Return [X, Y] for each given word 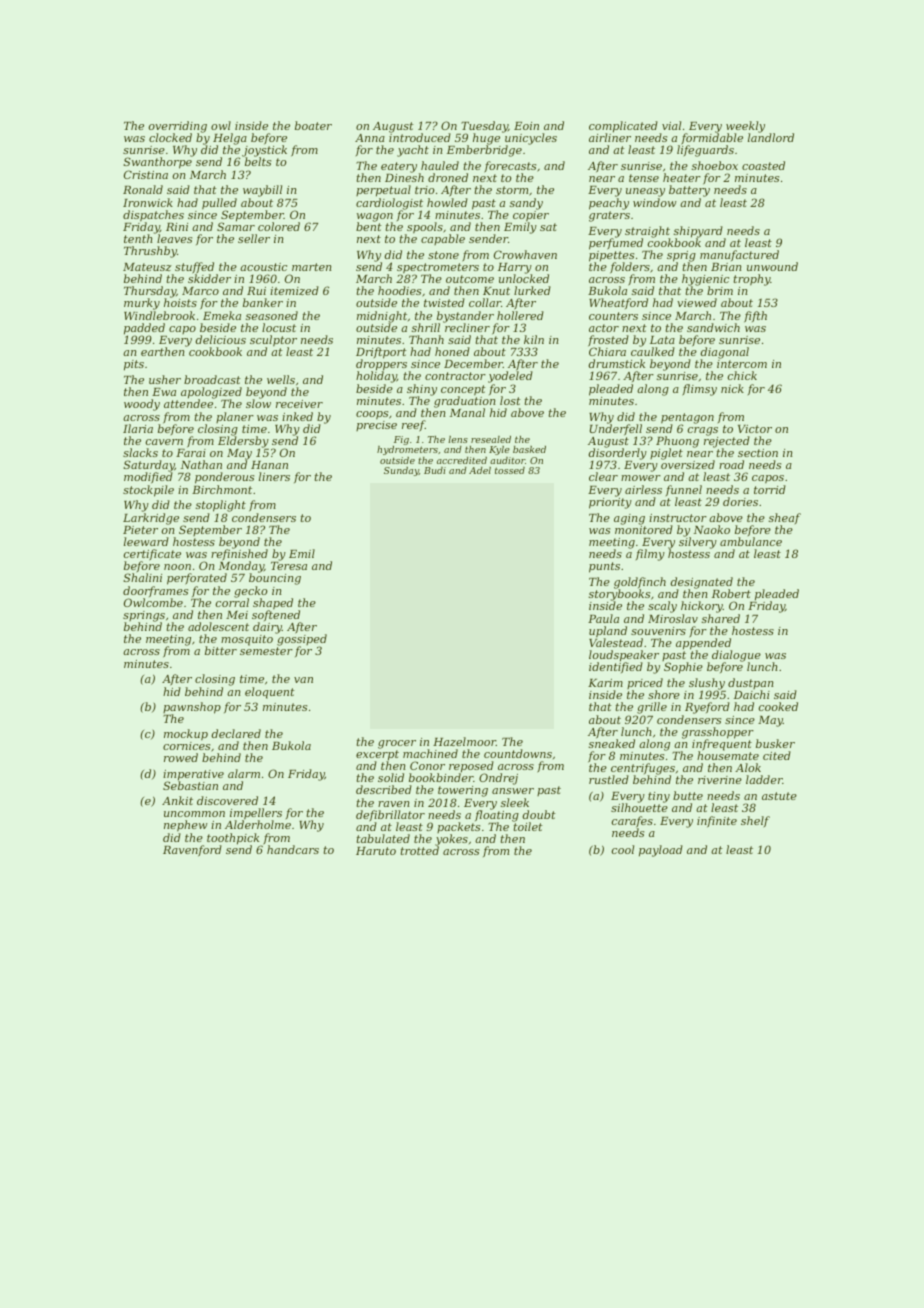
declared [236, 733]
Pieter [140, 530]
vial [671, 125]
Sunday [401, 471]
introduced [420, 137]
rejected [727, 442]
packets [458, 827]
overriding [178, 127]
